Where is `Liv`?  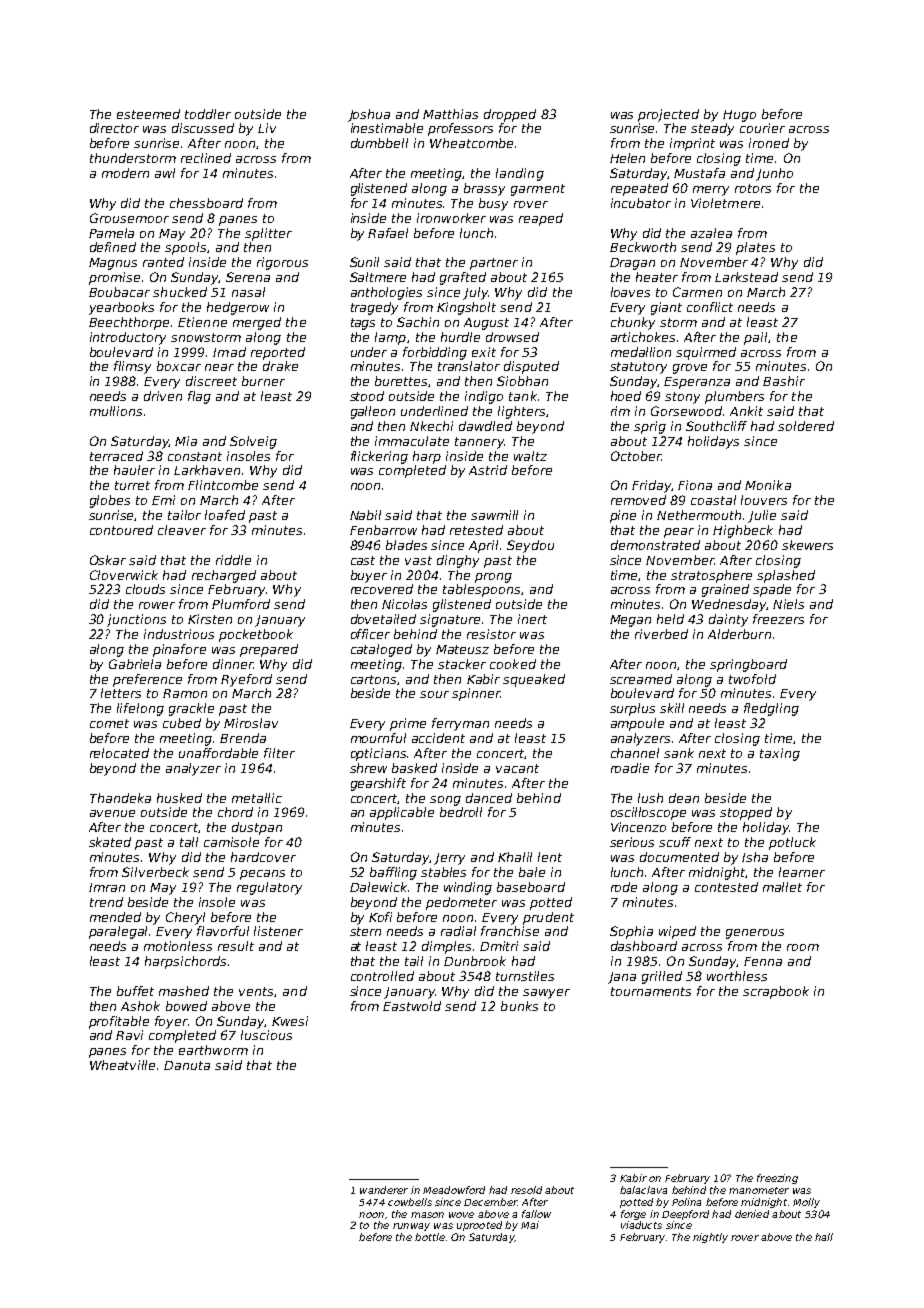 Liv is located at coordinates (267, 128).
